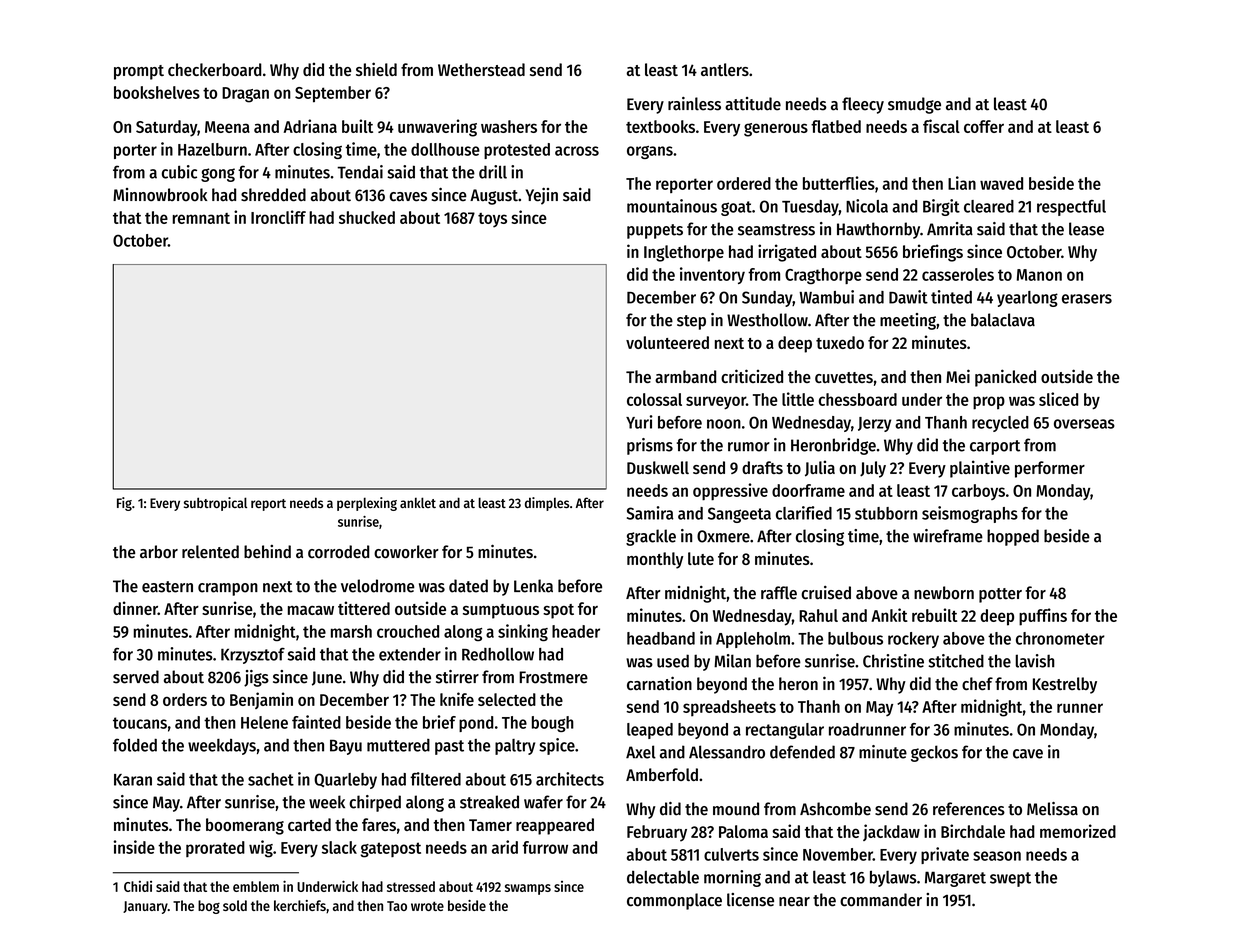 This image has width=1233, height=952. Describe the element at coordinates (135, 745) in the image. I see `folded` at that location.
